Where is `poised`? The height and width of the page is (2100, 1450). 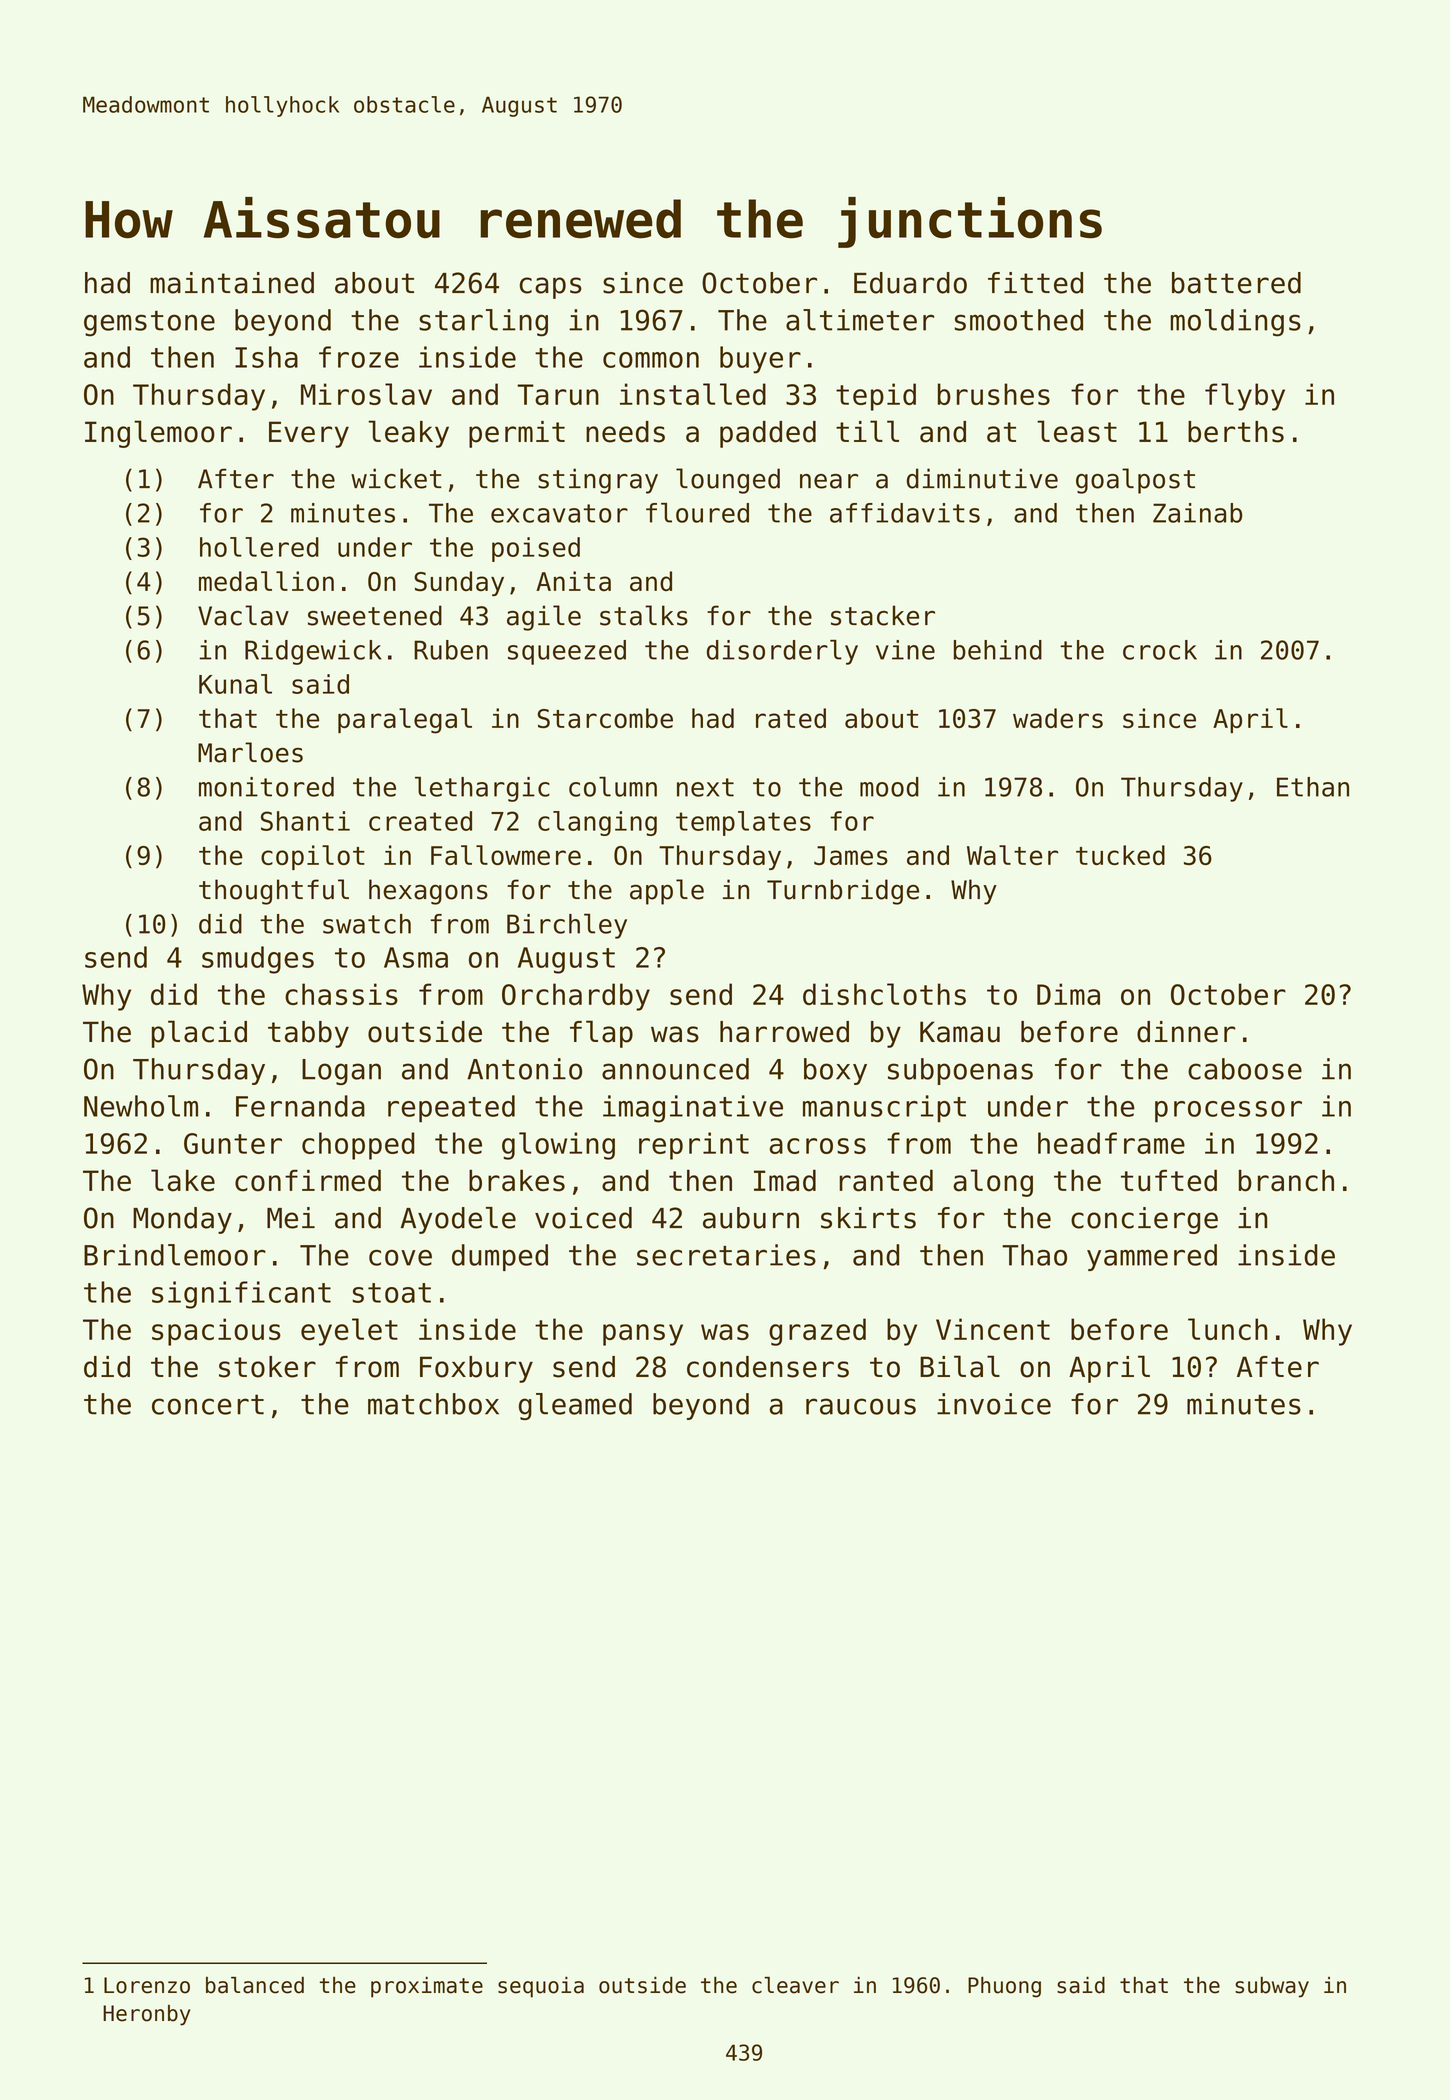 poised is located at coordinates (536, 549).
